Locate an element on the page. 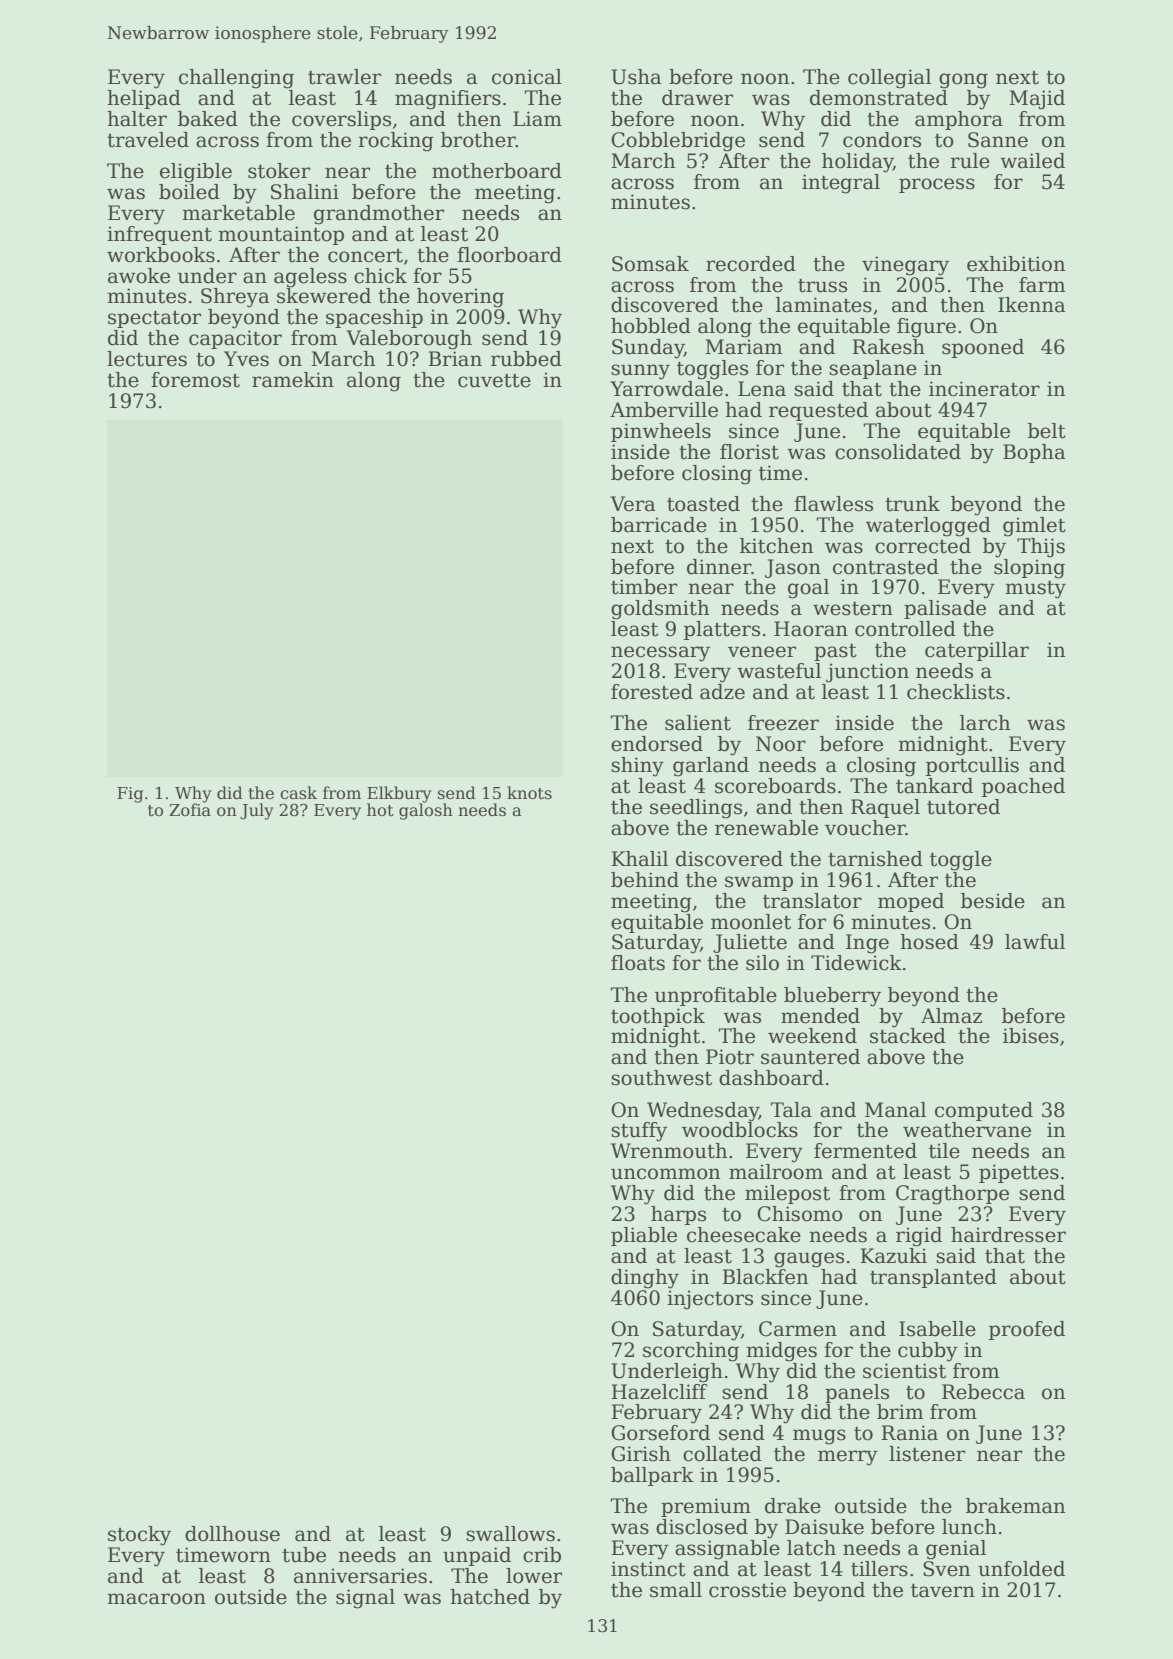 The width and height of the document is (1173, 1659). hatched is located at coordinates (490, 1597).
